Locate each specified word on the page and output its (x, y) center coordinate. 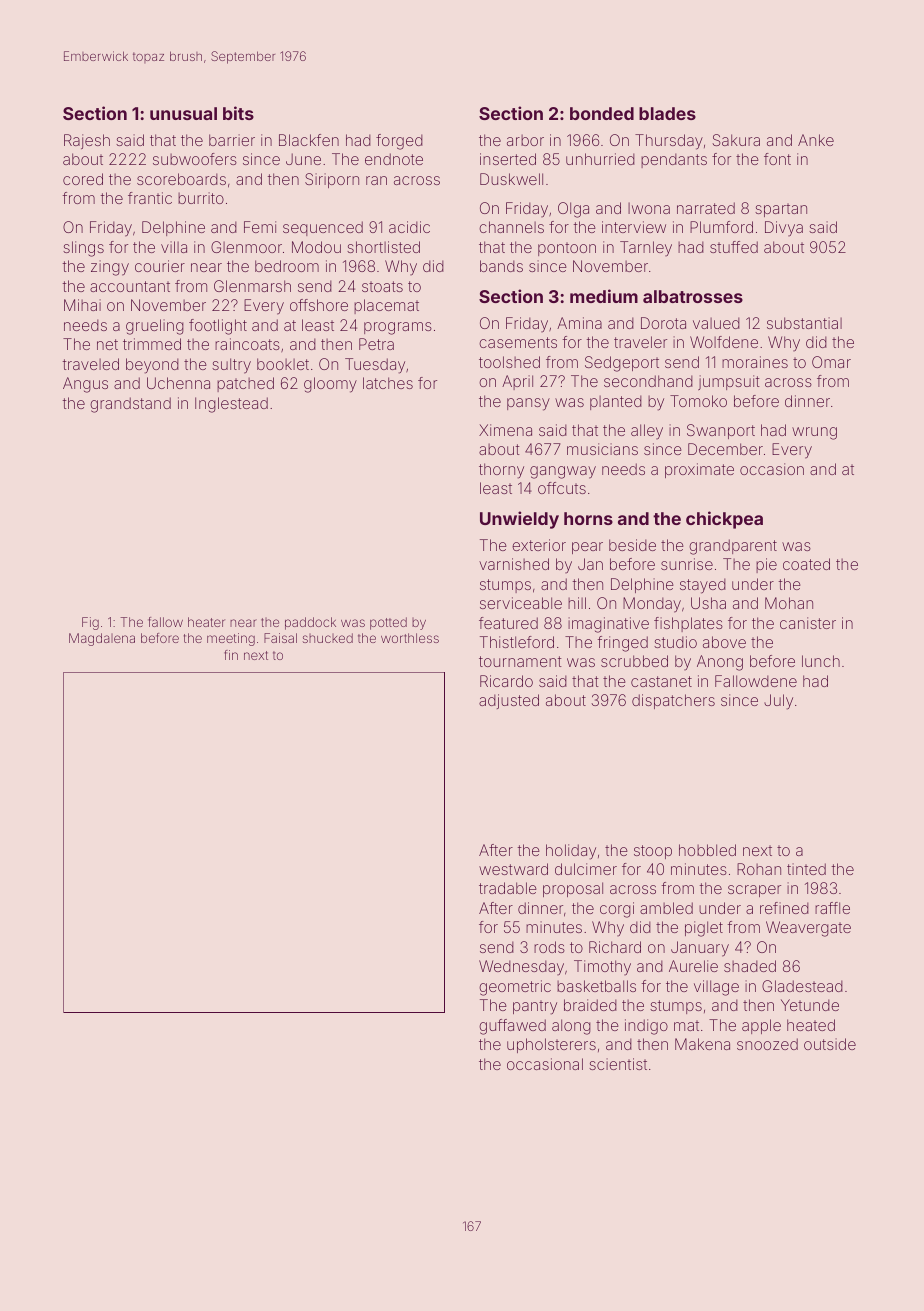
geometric (515, 988)
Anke (816, 140)
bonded (602, 113)
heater (206, 622)
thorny (501, 471)
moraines (755, 362)
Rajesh (87, 141)
